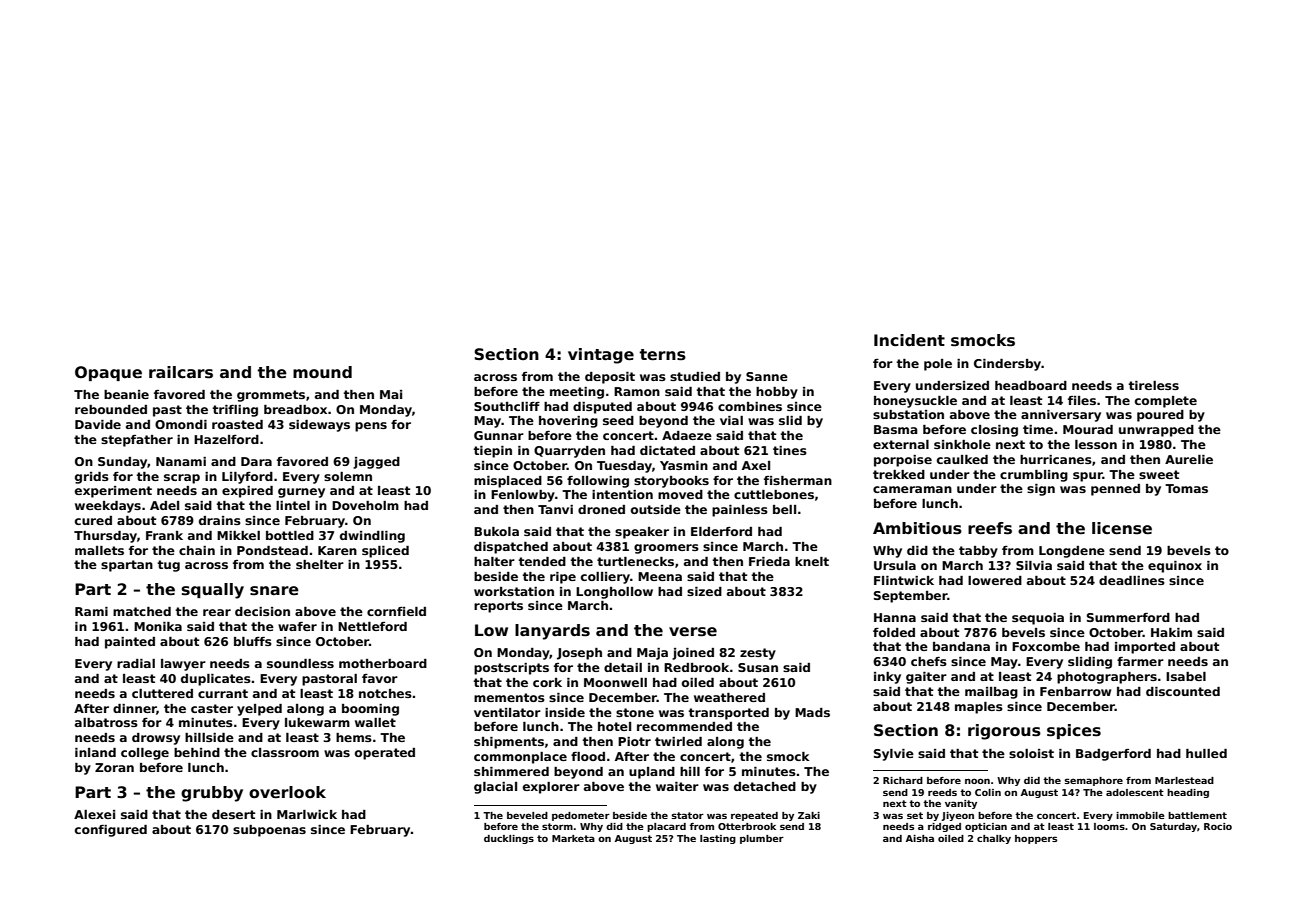 The height and width of the image is (924, 1308). What do you see at coordinates (269, 831) in the image?
I see `subpoenas` at bounding box center [269, 831].
